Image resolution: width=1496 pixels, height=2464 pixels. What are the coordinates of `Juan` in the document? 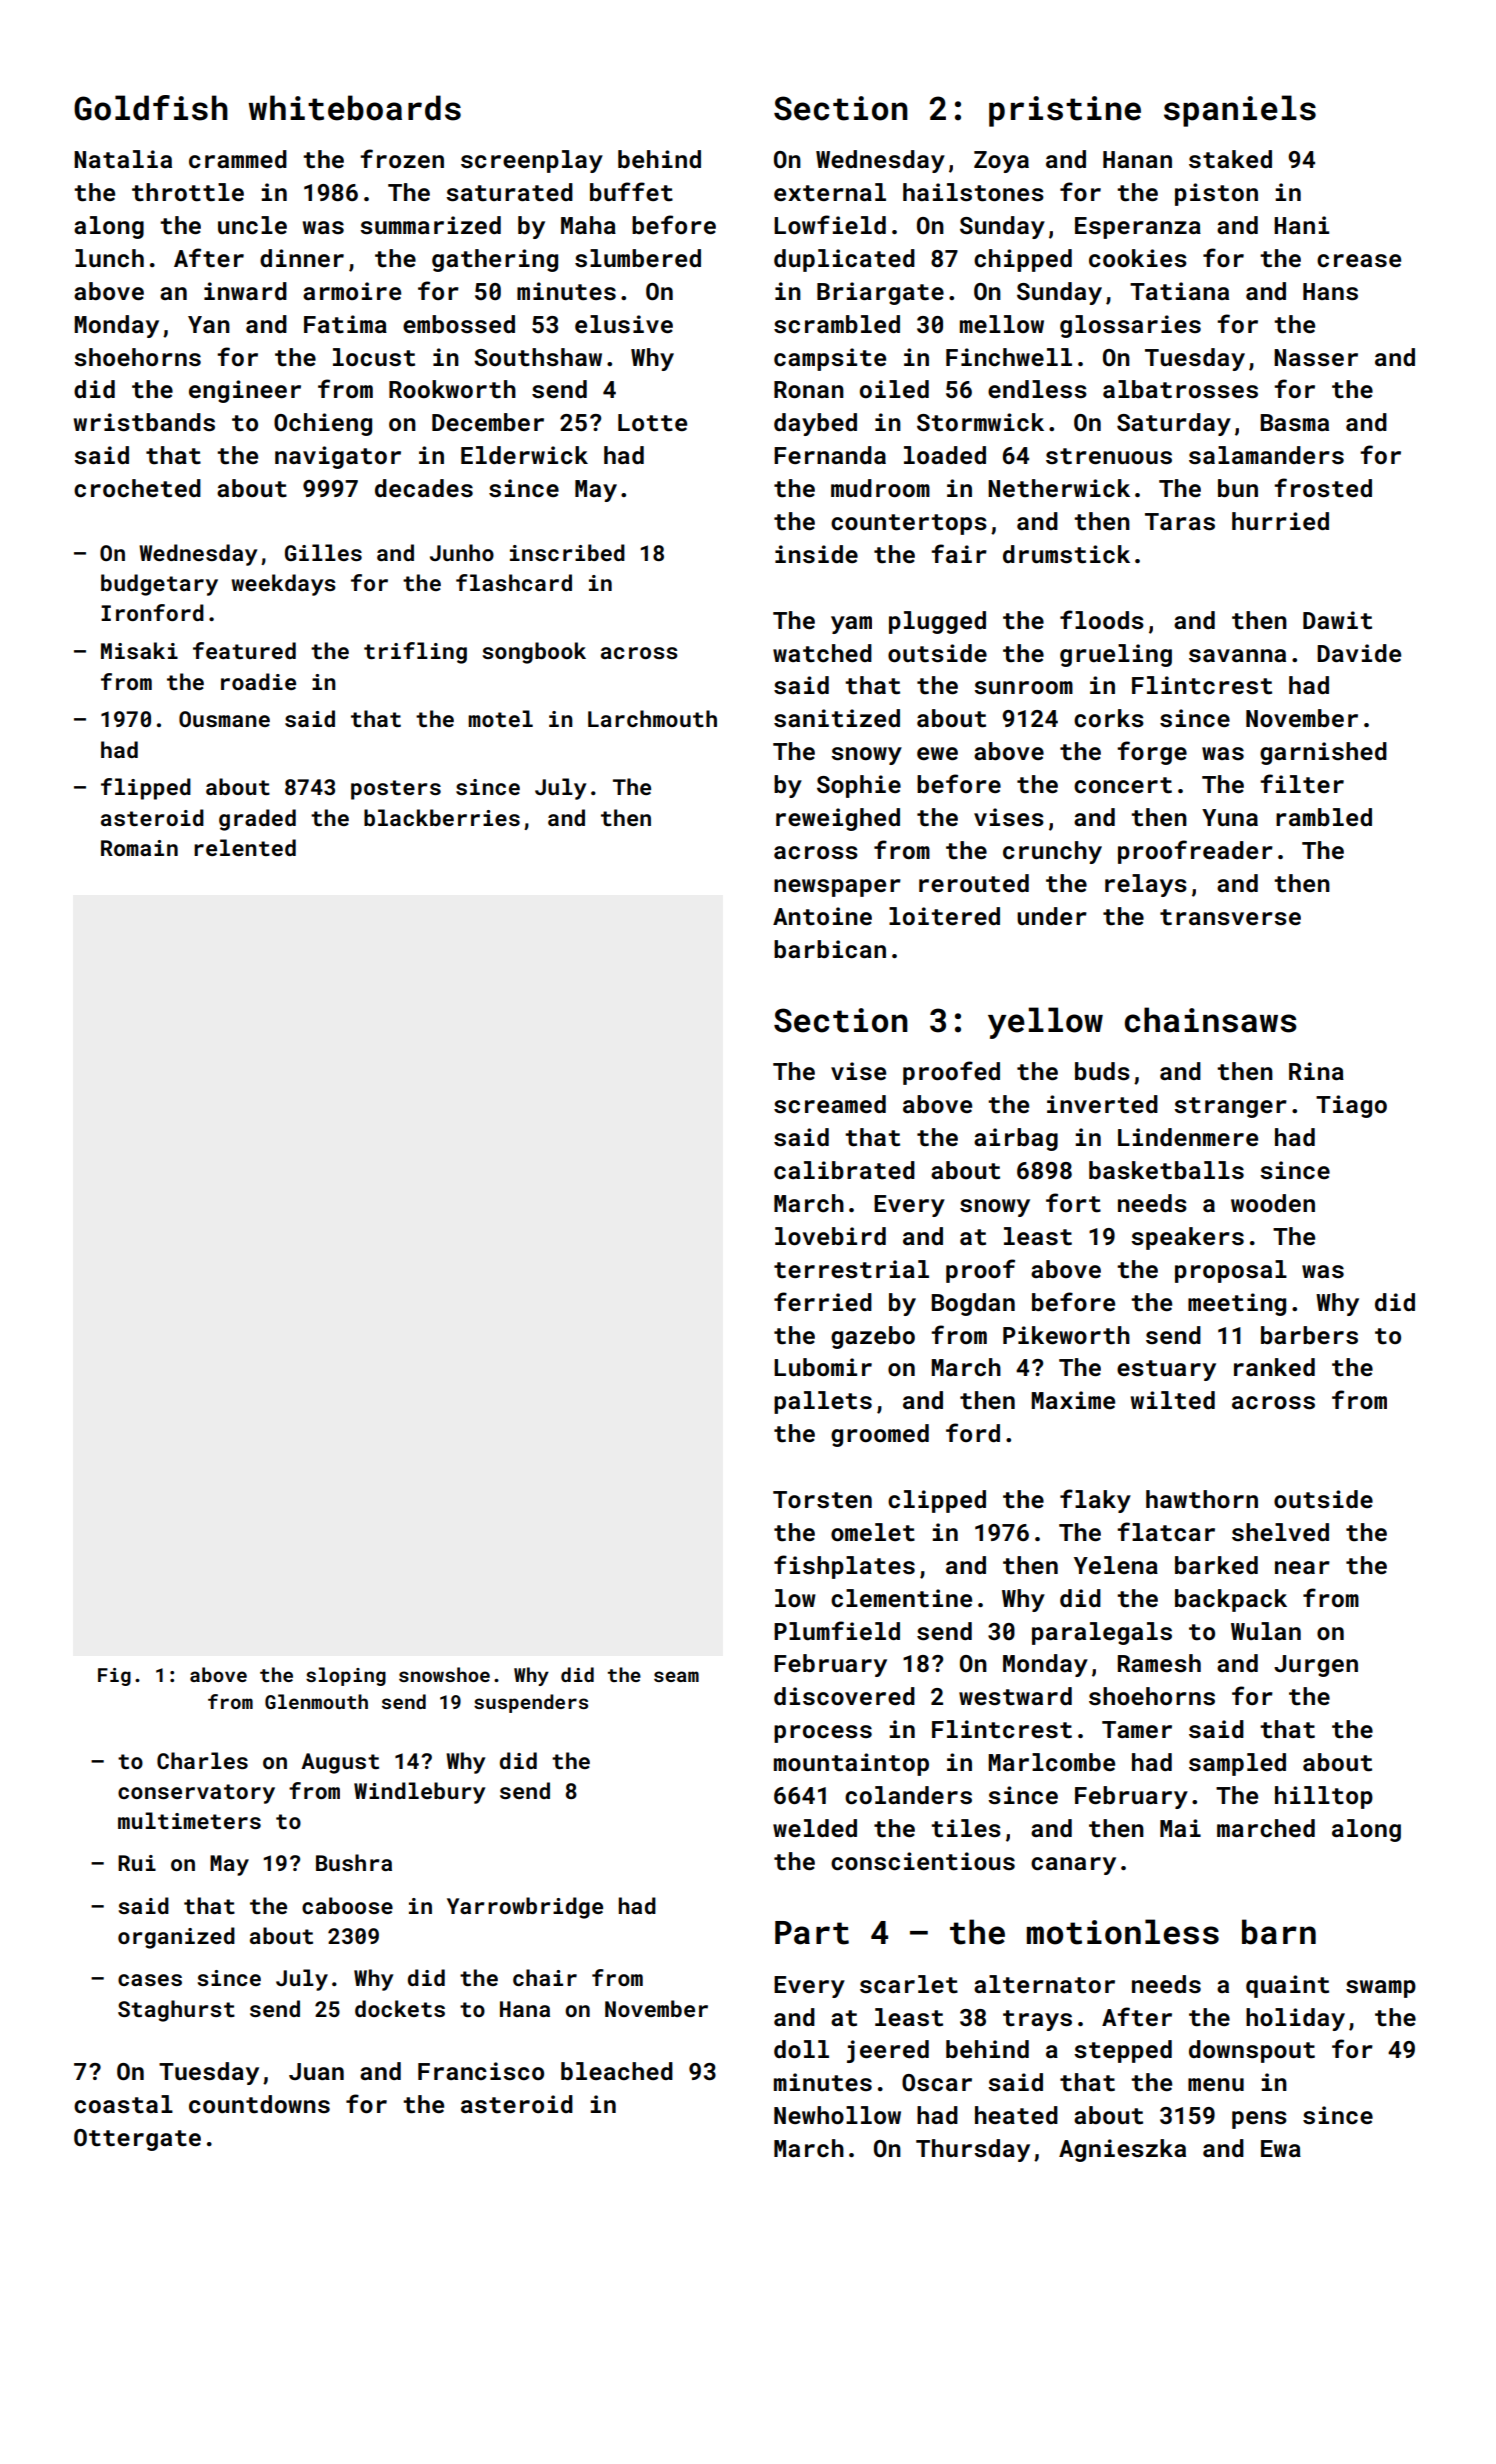 It's located at (316, 2071).
